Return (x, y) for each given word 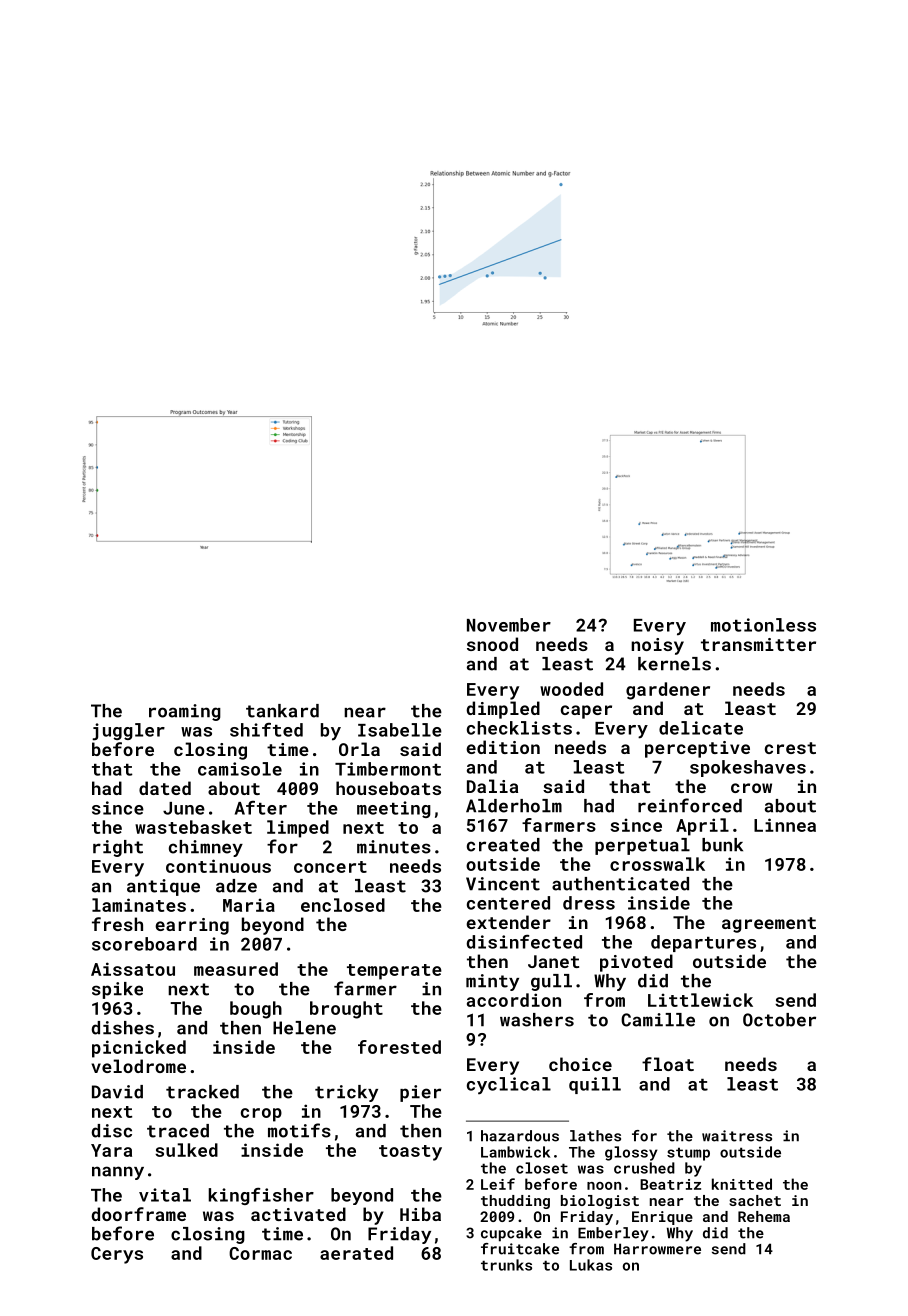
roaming (185, 712)
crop (261, 1115)
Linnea (785, 825)
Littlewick (700, 1000)
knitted (742, 1184)
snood (492, 644)
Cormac (260, 1253)
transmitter (758, 644)
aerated (356, 1253)
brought (346, 1010)
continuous (218, 866)
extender (508, 922)
